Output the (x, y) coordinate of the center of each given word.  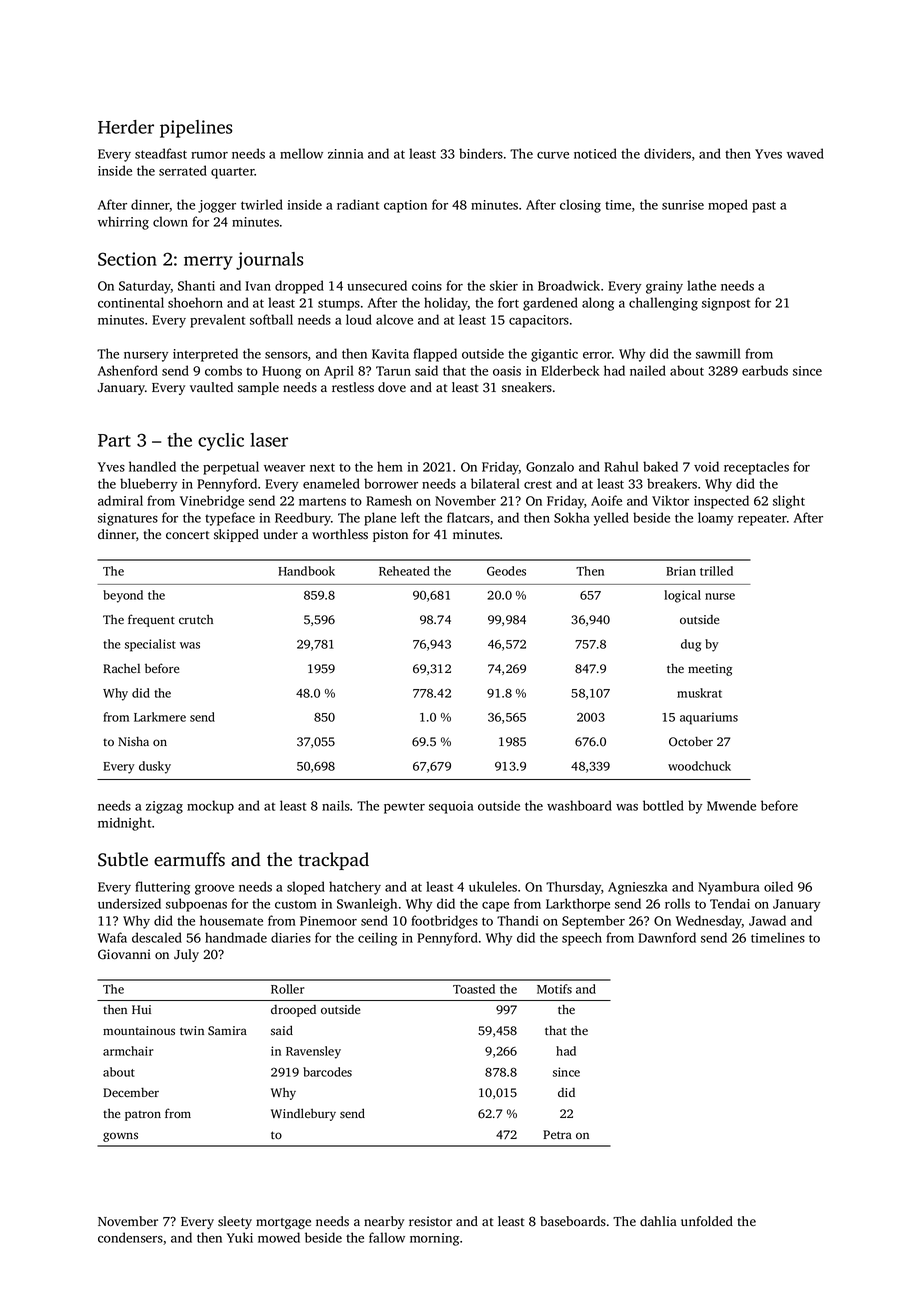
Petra (557, 1134)
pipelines (196, 129)
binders (481, 153)
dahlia (658, 1221)
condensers (130, 1237)
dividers (667, 153)
